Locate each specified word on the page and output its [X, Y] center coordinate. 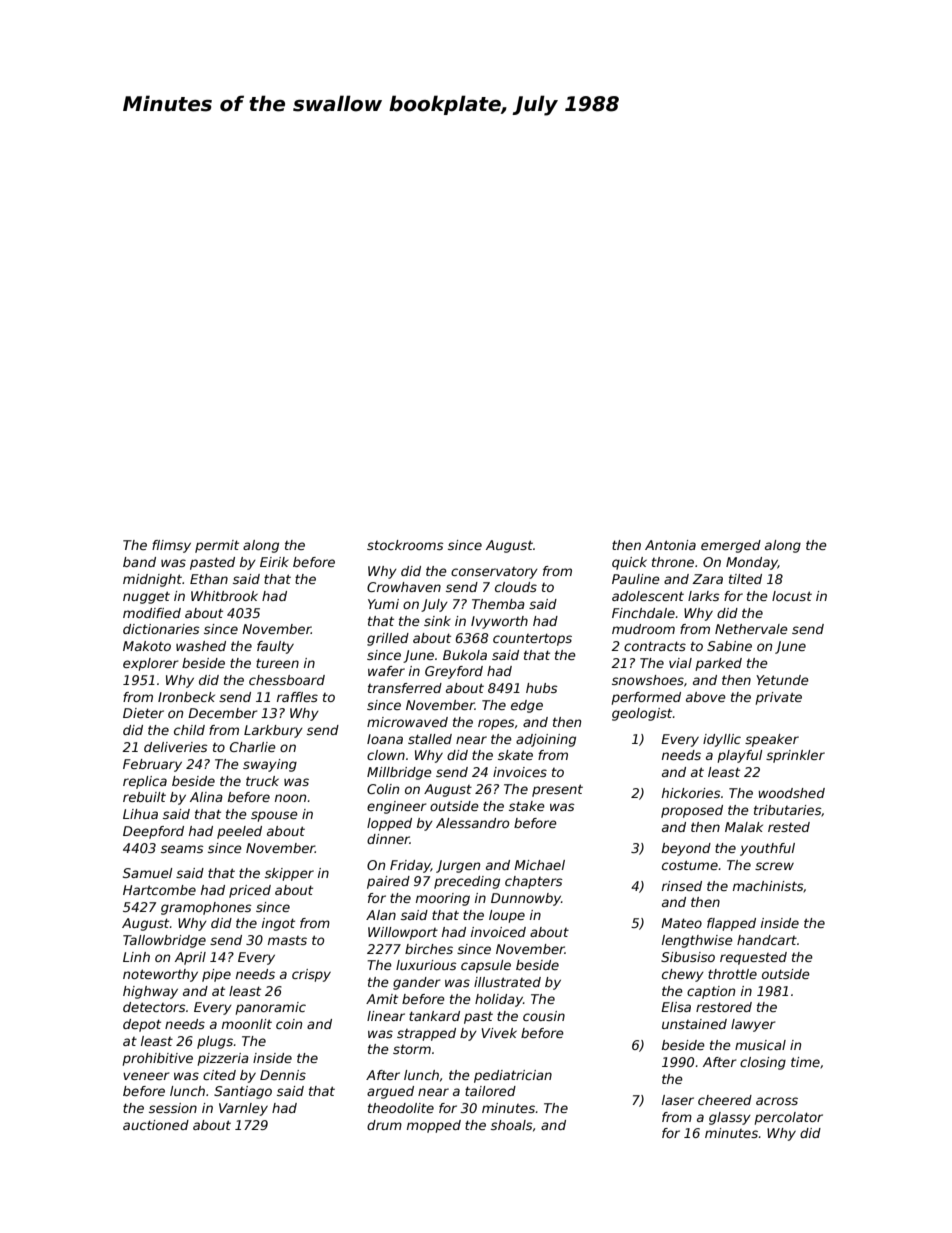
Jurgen [458, 866]
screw [774, 866]
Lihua [140, 814]
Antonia [670, 545]
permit [217, 546]
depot [142, 1025]
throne [673, 562]
